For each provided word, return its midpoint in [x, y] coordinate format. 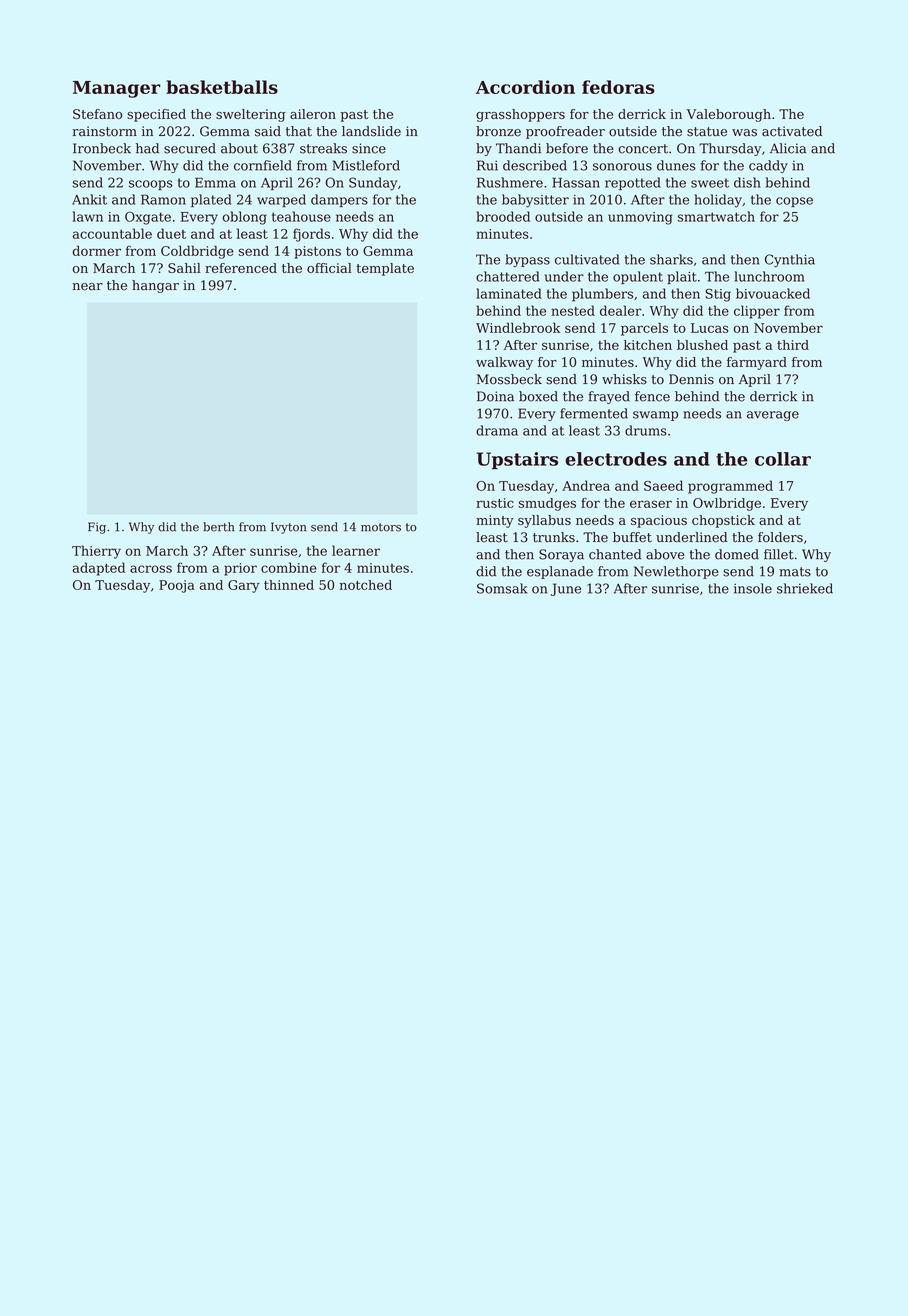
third [793, 345]
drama [497, 430]
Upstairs [517, 460]
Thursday [730, 149]
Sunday [373, 184]
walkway [504, 363]
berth [219, 527]
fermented [594, 413]
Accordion [525, 87]
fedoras [618, 87]
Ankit [89, 199]
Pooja [177, 586]
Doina [495, 396]
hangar [155, 286]
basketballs [222, 87]
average [773, 416]
